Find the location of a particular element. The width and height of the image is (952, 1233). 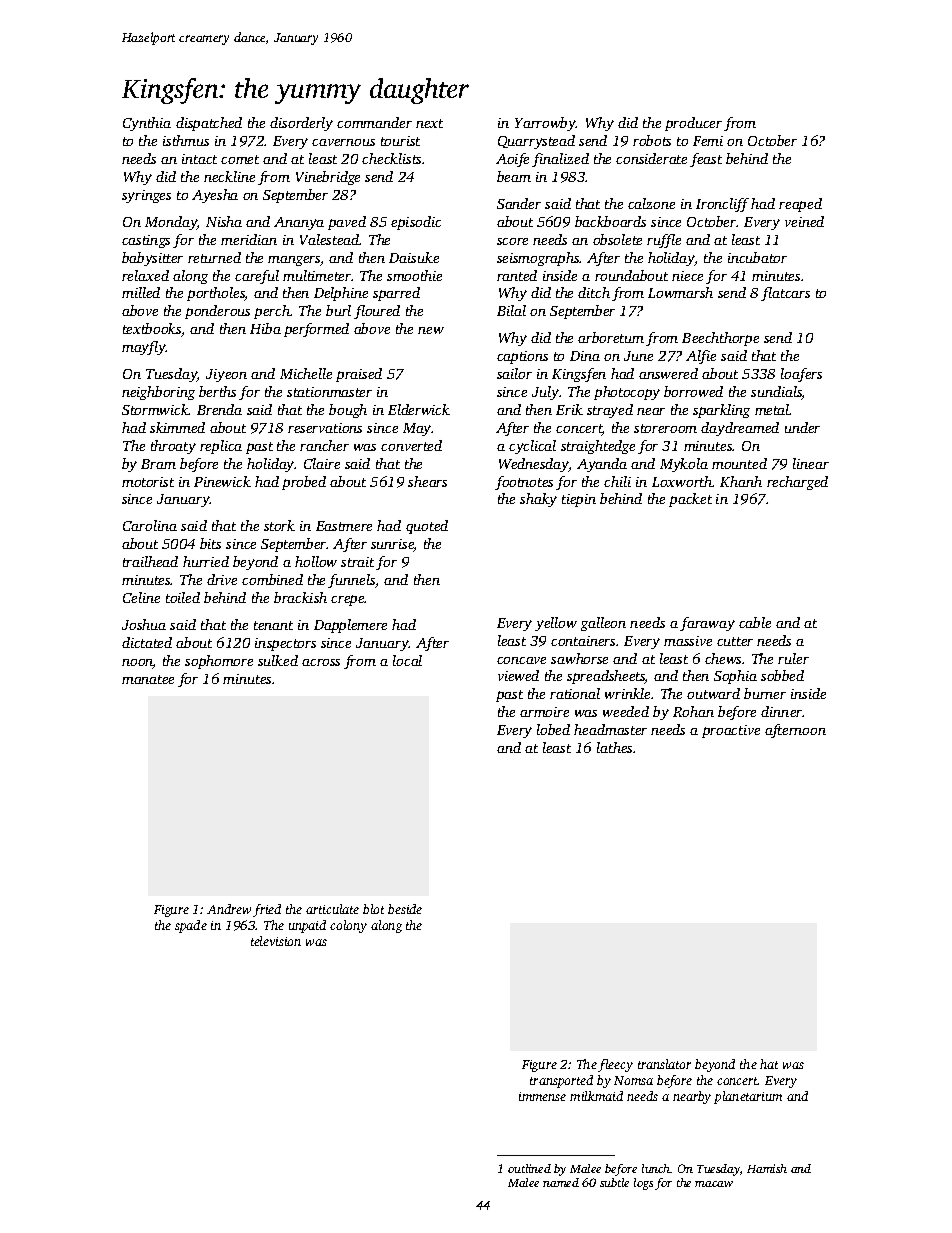

sophomore is located at coordinates (219, 662).
